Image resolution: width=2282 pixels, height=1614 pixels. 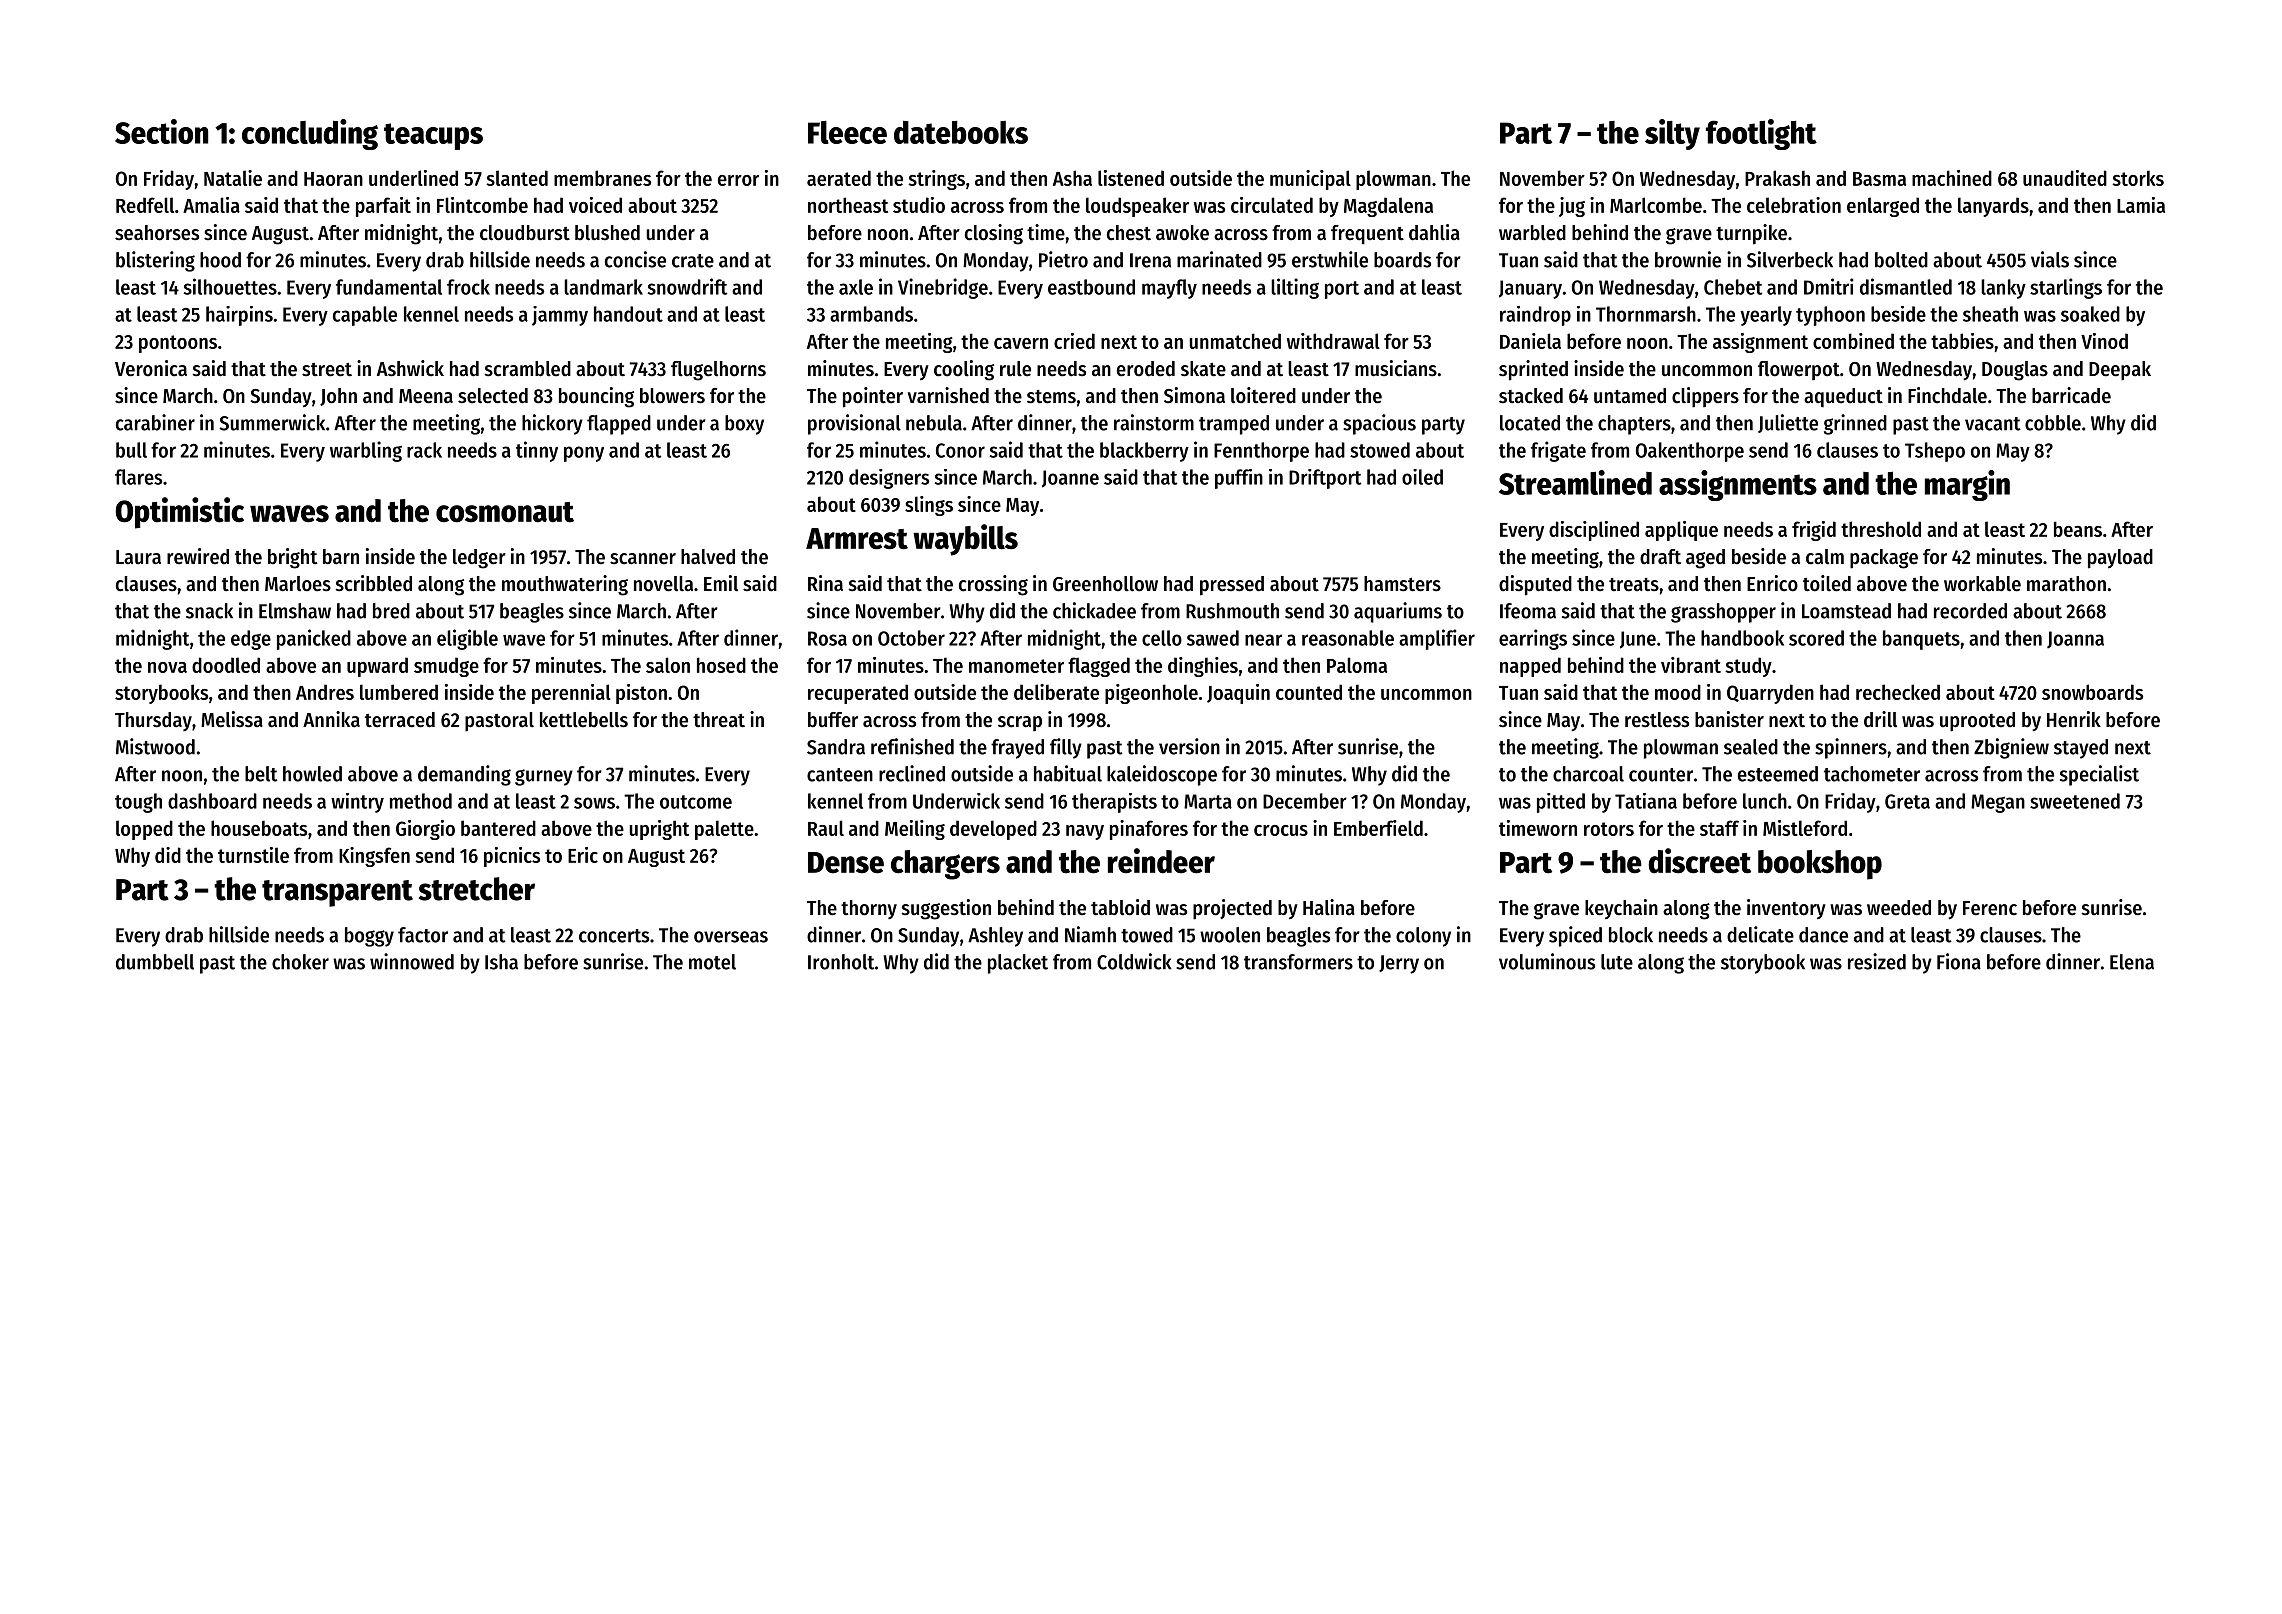 What do you see at coordinates (179, 513) in the page?
I see `Optimistic` at bounding box center [179, 513].
